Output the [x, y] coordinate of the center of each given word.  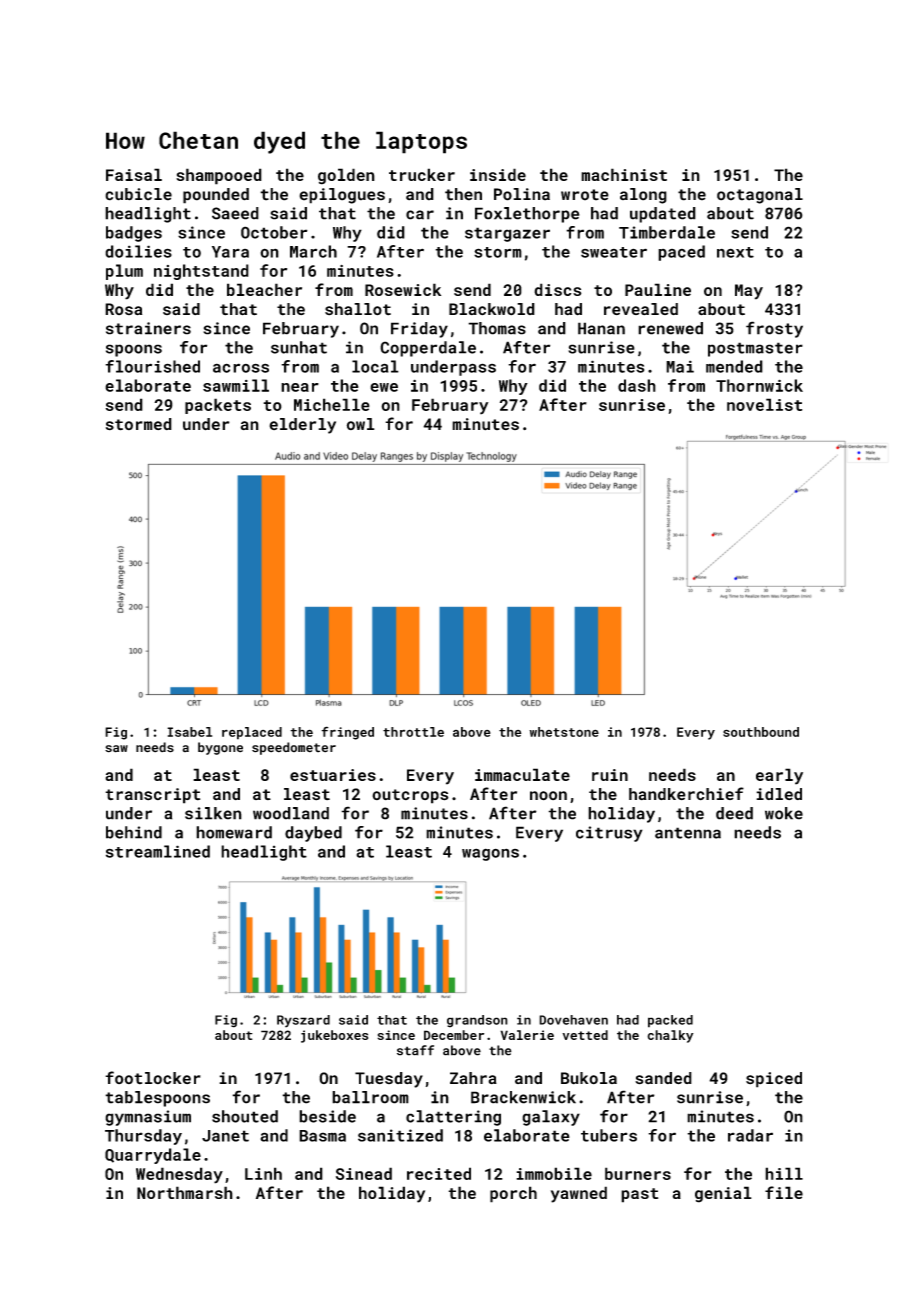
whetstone [564, 732]
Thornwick [759, 385]
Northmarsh [185, 1192]
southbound [761, 732]
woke [784, 813]
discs [558, 289]
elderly [302, 426]
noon [548, 796]
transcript [152, 796]
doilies [138, 251]
